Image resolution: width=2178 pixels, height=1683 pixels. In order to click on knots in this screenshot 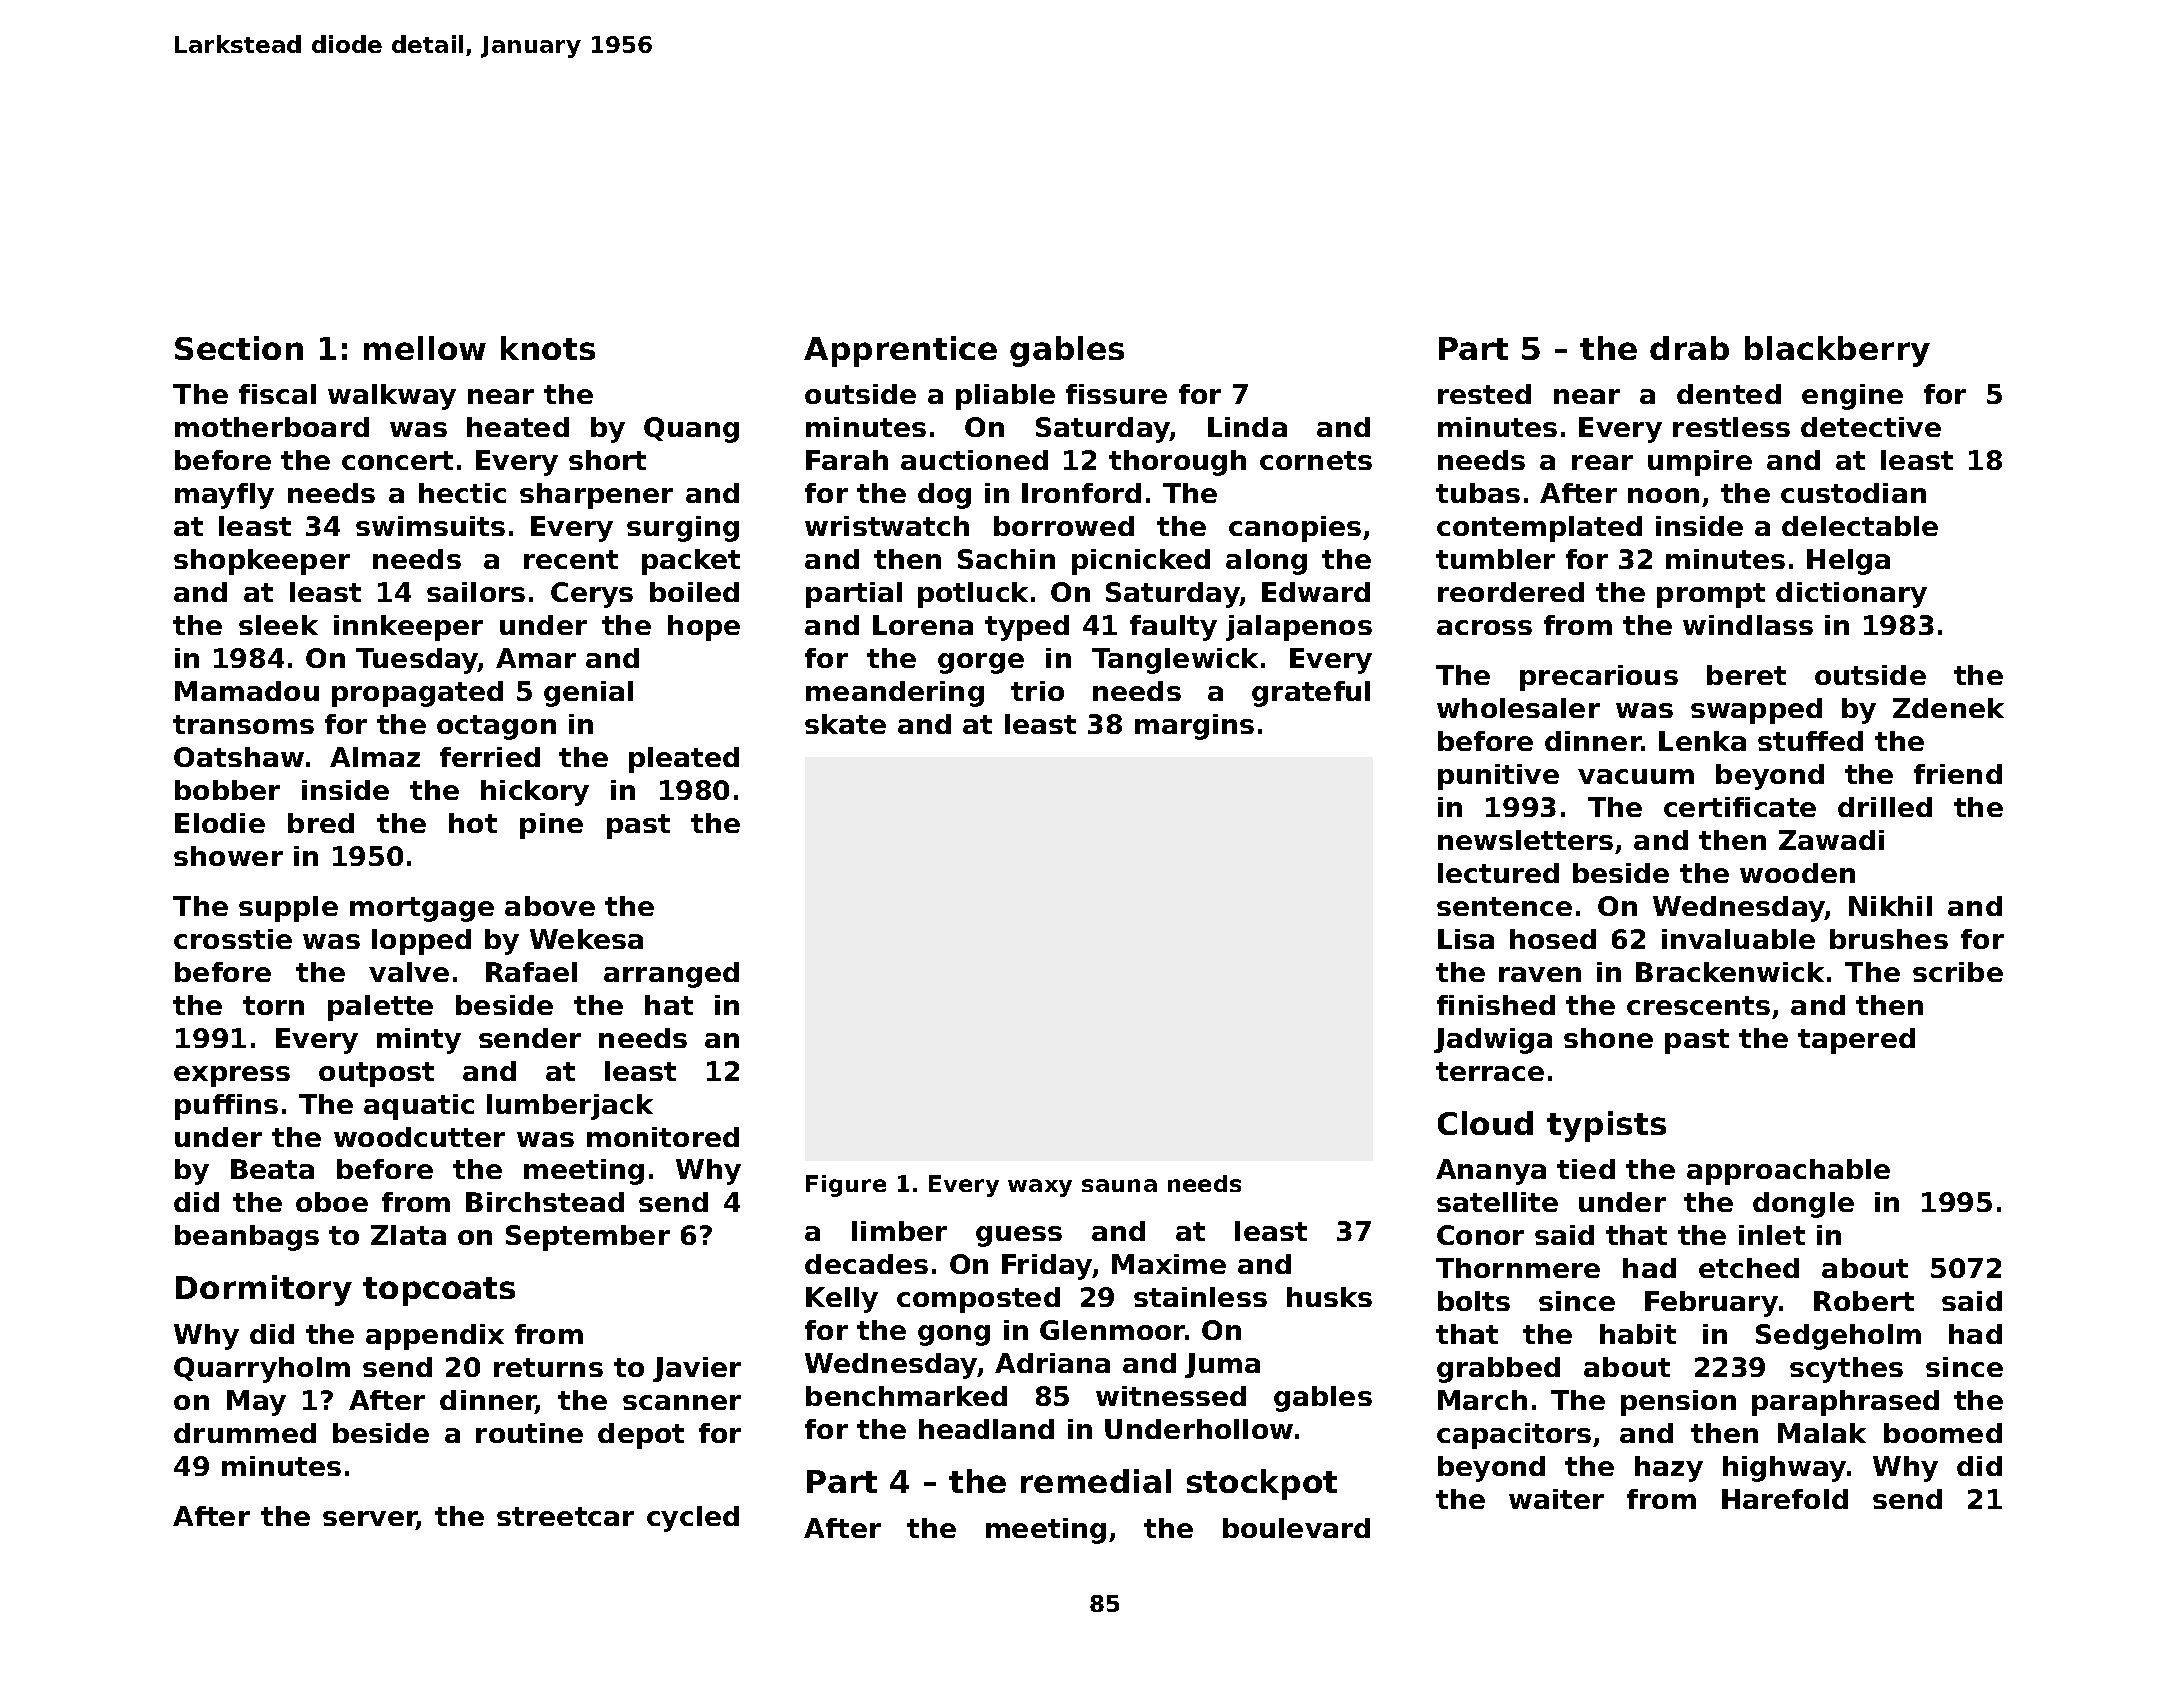, I will do `click(548, 348)`.
